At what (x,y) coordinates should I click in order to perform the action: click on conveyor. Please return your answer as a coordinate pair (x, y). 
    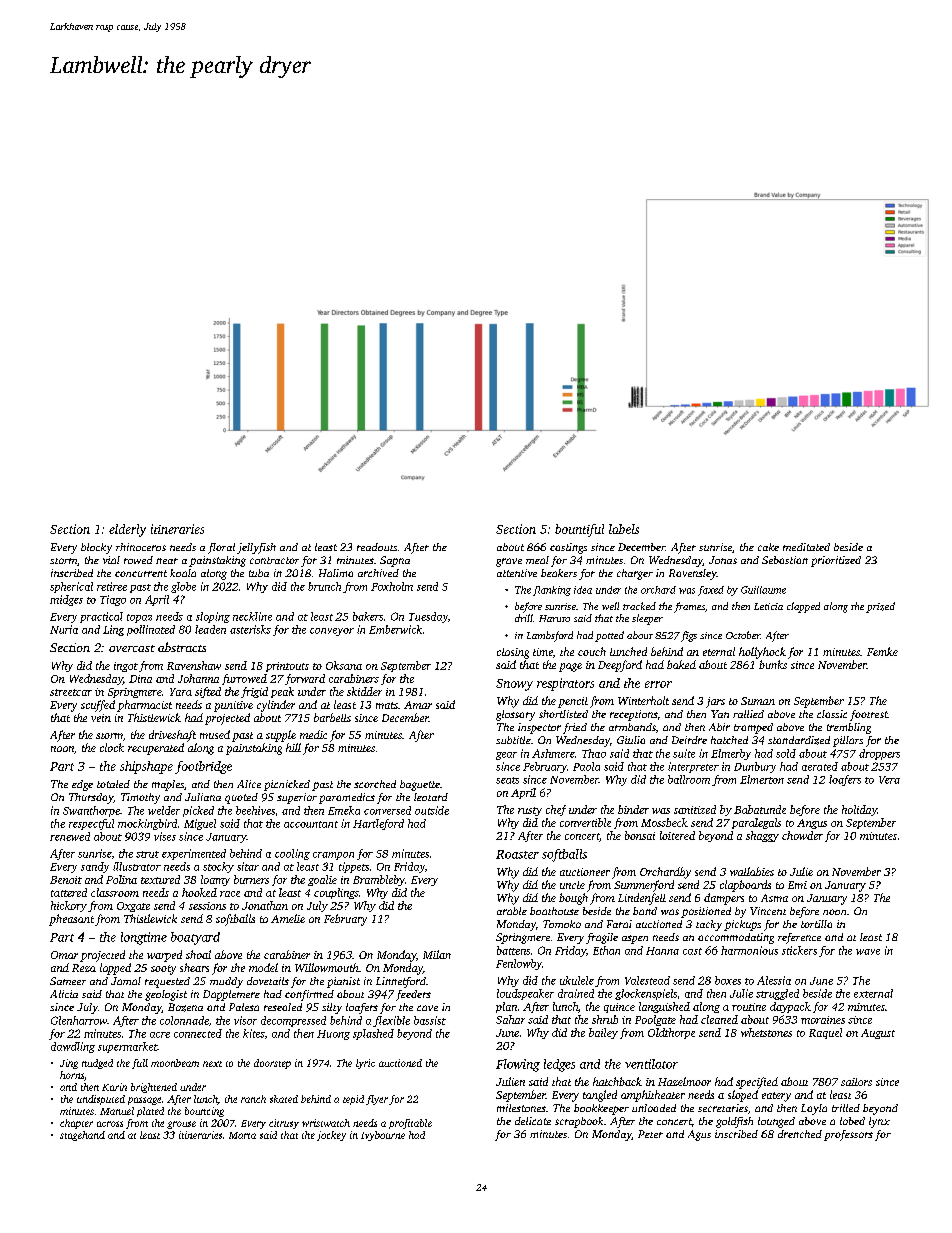
    Looking at the image, I should click on (332, 632).
